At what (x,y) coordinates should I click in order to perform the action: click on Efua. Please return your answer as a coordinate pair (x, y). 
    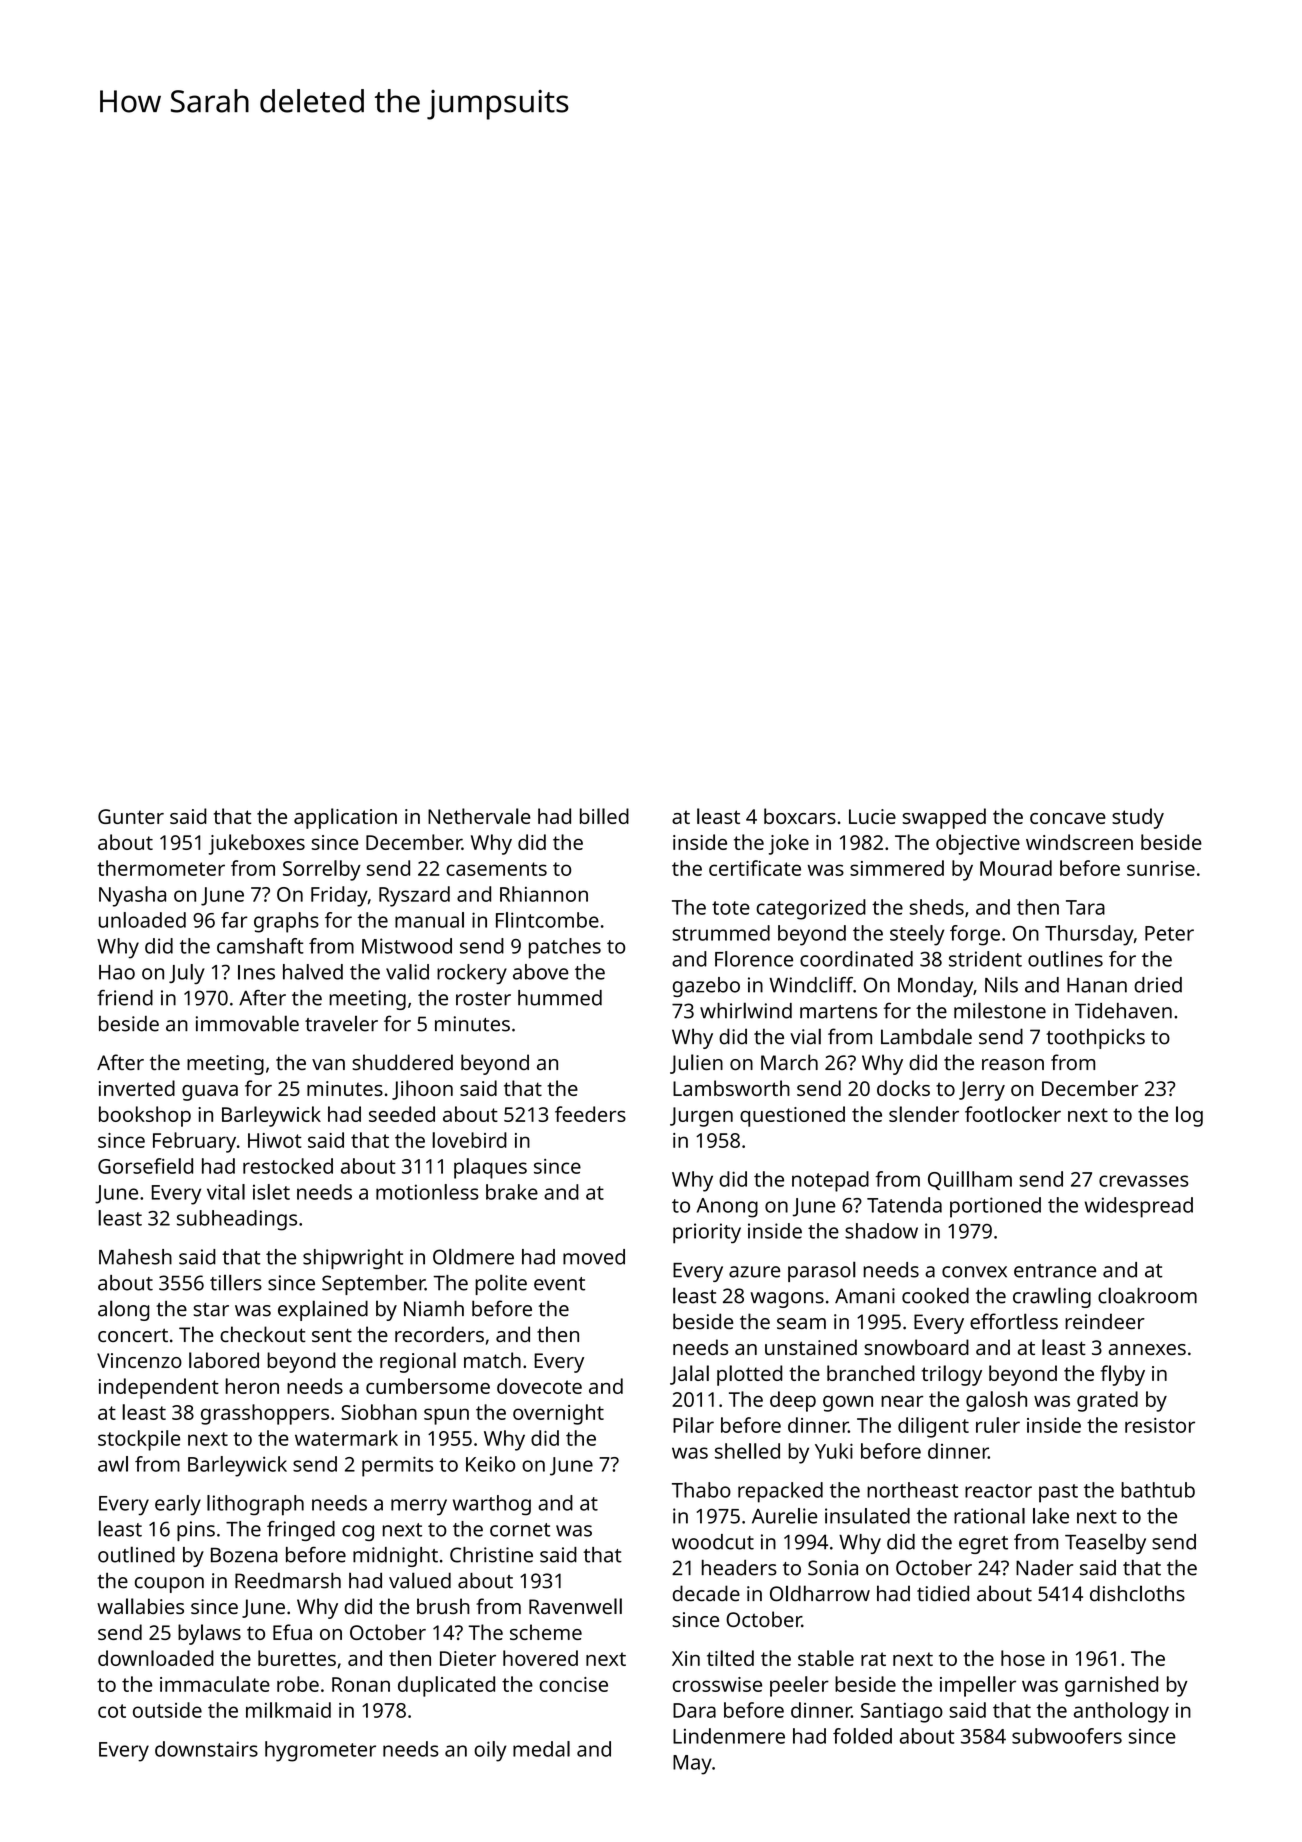
    Looking at the image, I should click on (292, 1632).
